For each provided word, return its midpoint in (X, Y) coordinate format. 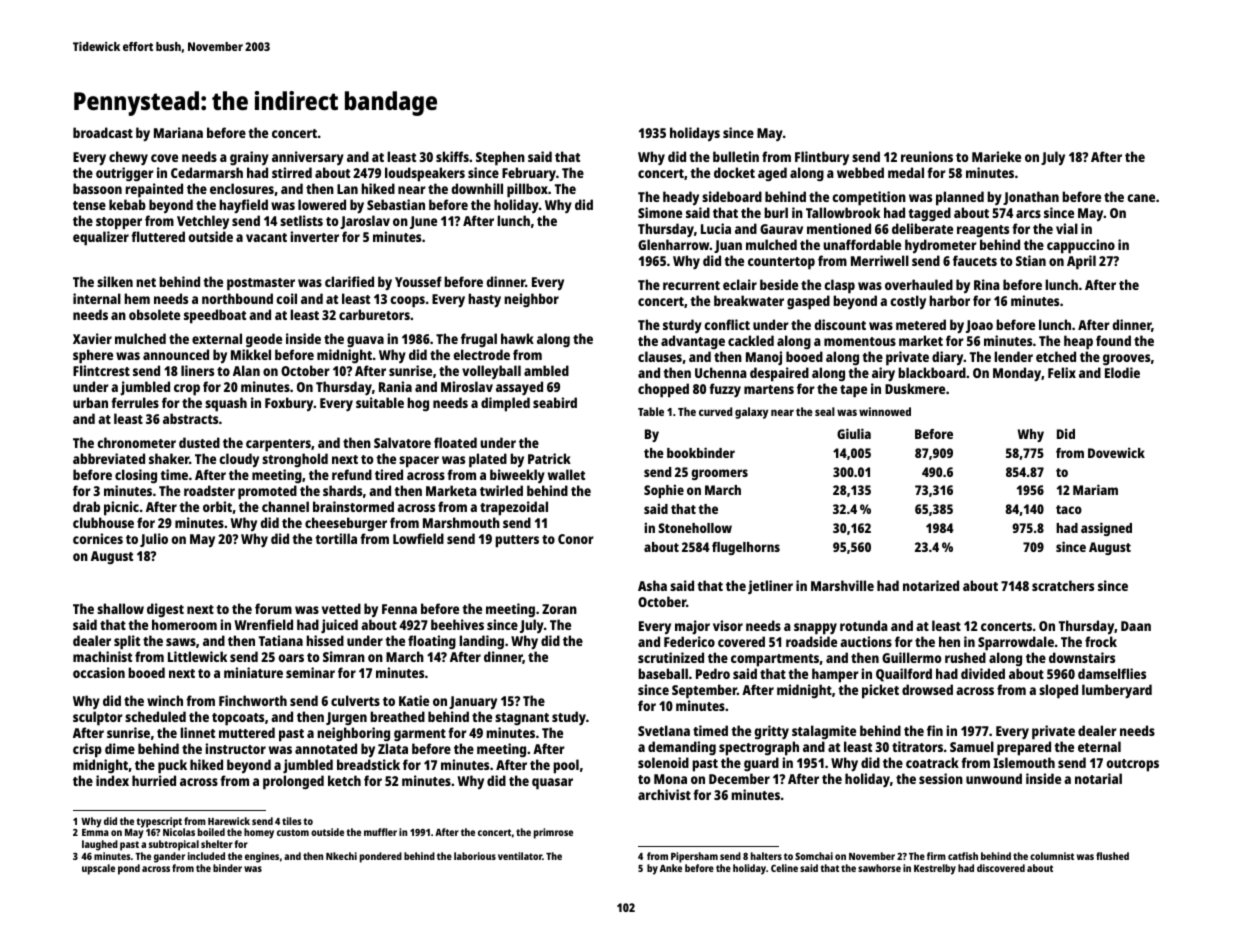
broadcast (103, 132)
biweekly (517, 476)
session (941, 778)
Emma (95, 832)
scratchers (1063, 585)
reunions (927, 156)
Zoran (559, 609)
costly (908, 302)
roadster (209, 490)
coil (286, 298)
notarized (931, 585)
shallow (120, 608)
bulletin (736, 156)
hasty (484, 300)
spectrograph (759, 748)
